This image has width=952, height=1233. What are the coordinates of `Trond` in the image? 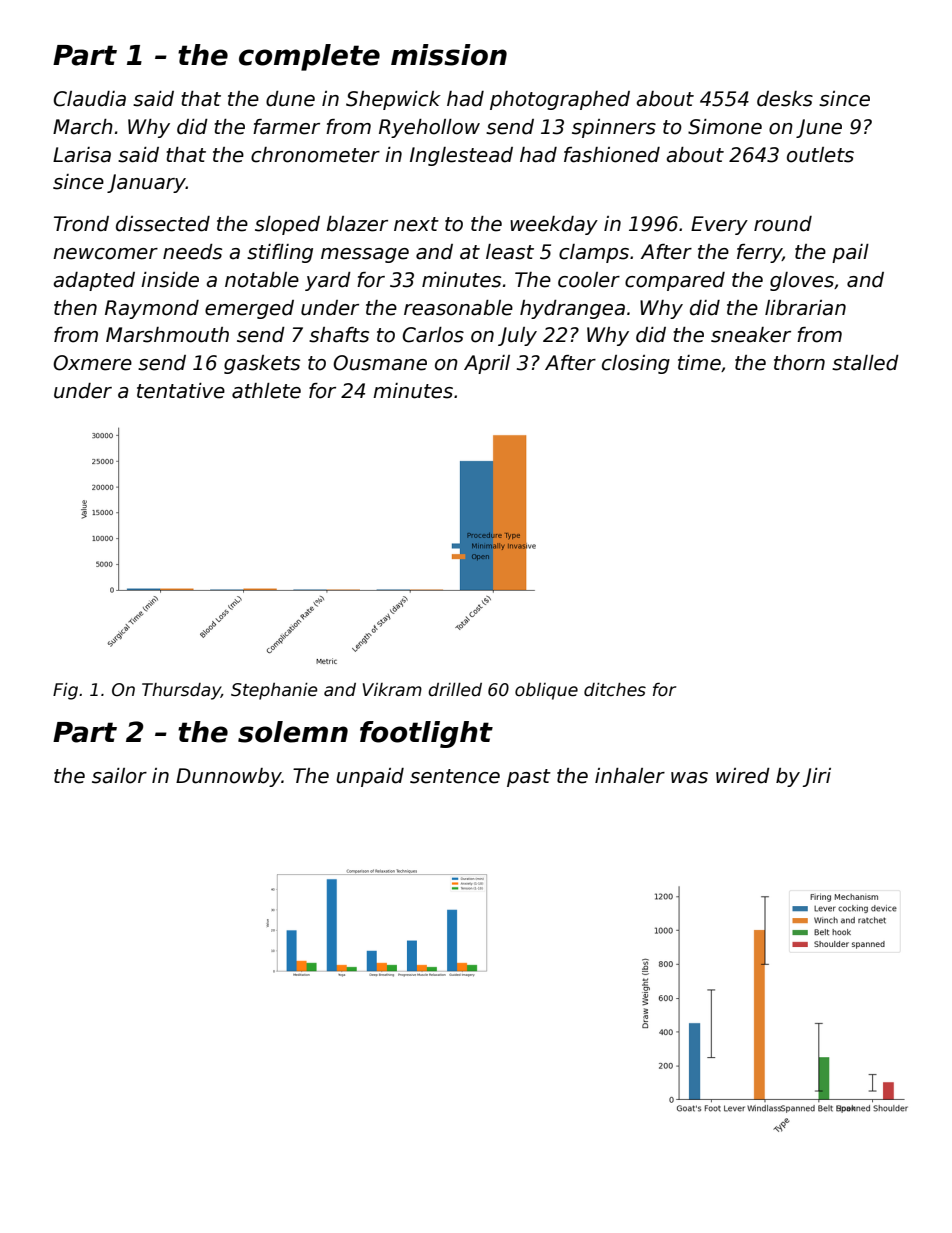 It's located at (81, 224).
